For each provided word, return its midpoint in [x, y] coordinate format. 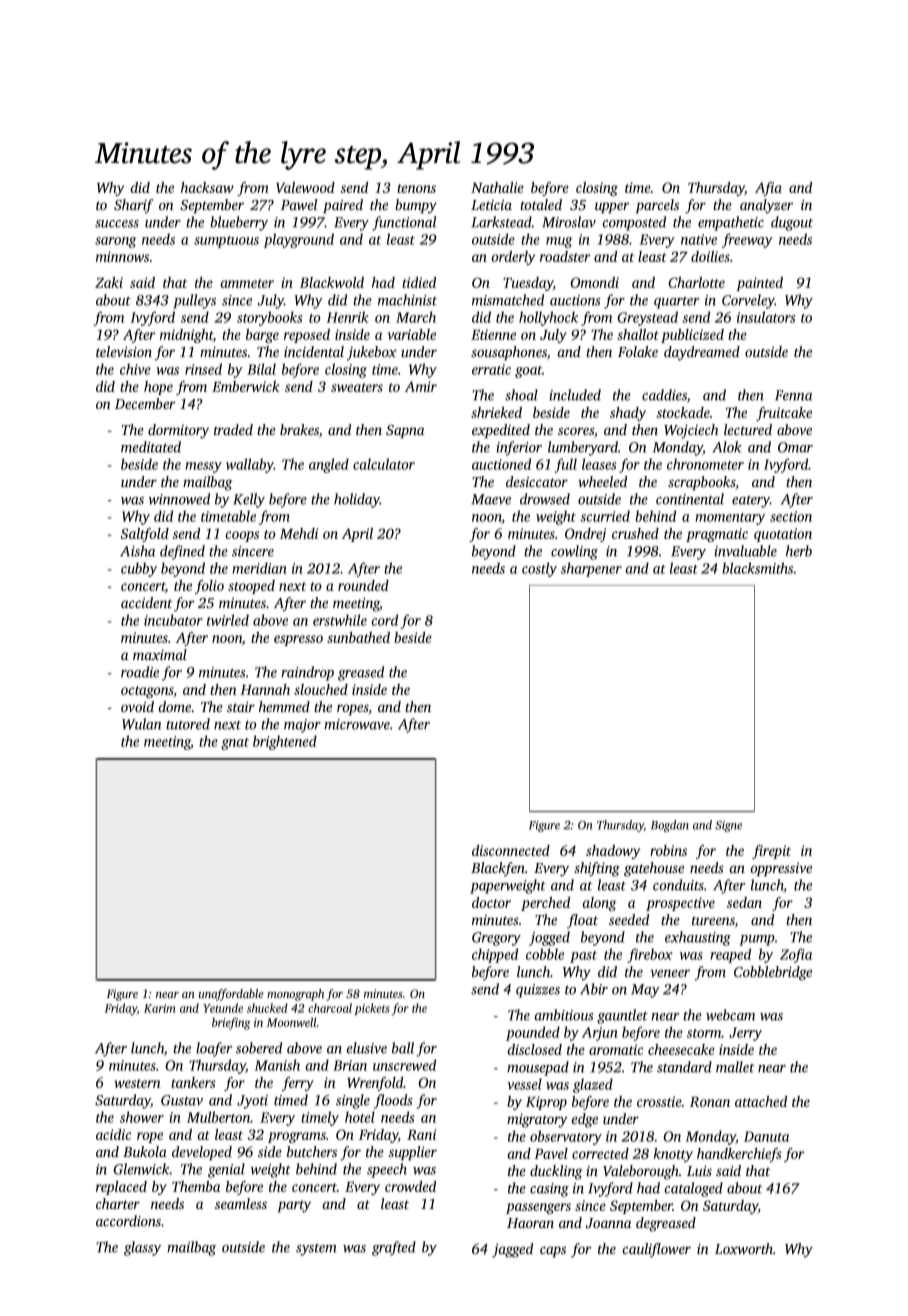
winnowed [179, 499]
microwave [357, 724]
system [316, 1250]
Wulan [142, 724]
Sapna [405, 431]
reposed [307, 336]
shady [628, 414]
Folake [638, 351]
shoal [521, 395]
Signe [728, 826]
